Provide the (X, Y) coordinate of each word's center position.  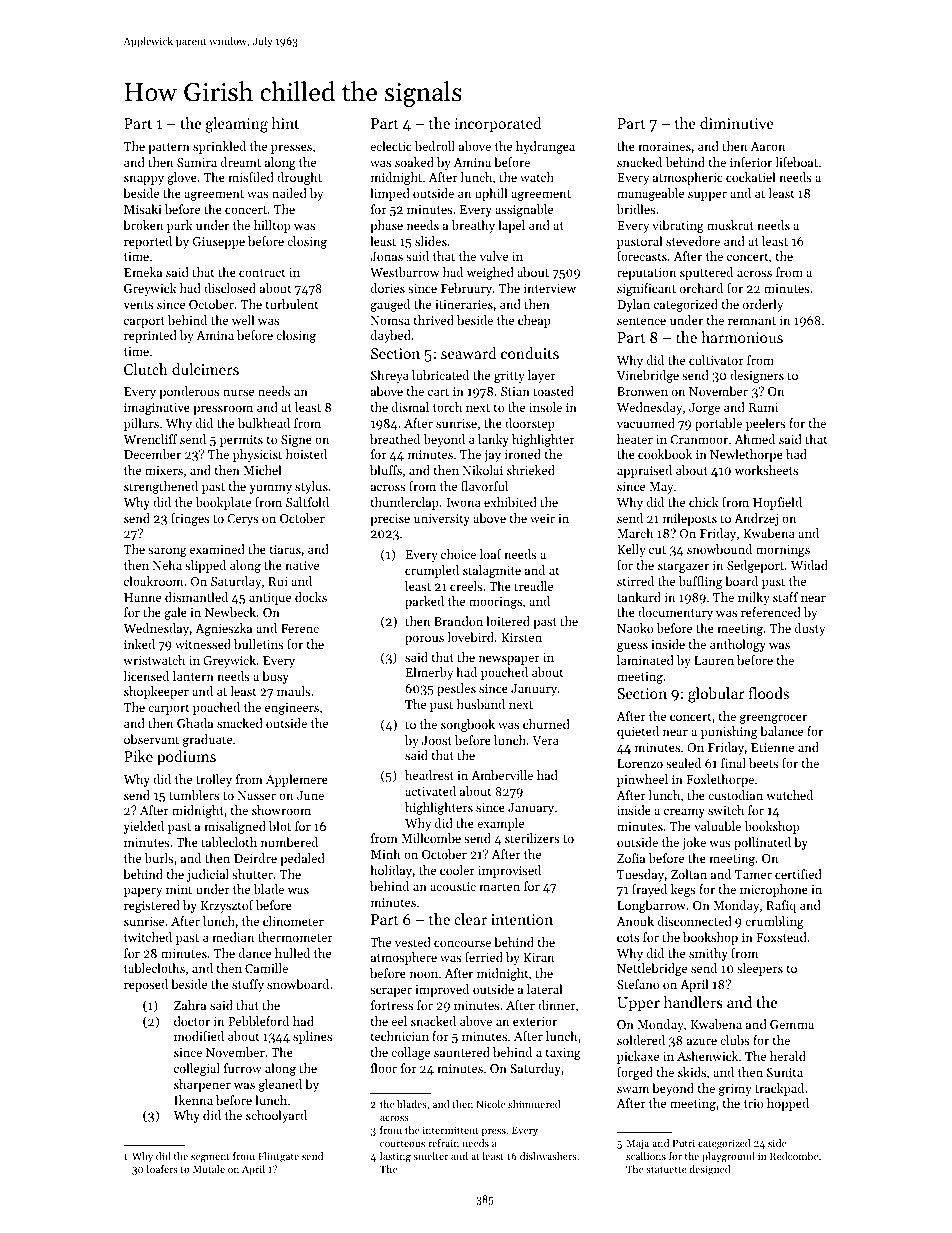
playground (728, 1157)
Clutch (146, 369)
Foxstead (781, 937)
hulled (292, 953)
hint (285, 123)
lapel (511, 226)
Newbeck (230, 612)
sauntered (462, 1052)
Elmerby (429, 673)
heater (635, 439)
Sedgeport (755, 566)
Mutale (209, 1169)
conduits (530, 353)
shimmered (534, 1104)
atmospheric (688, 178)
